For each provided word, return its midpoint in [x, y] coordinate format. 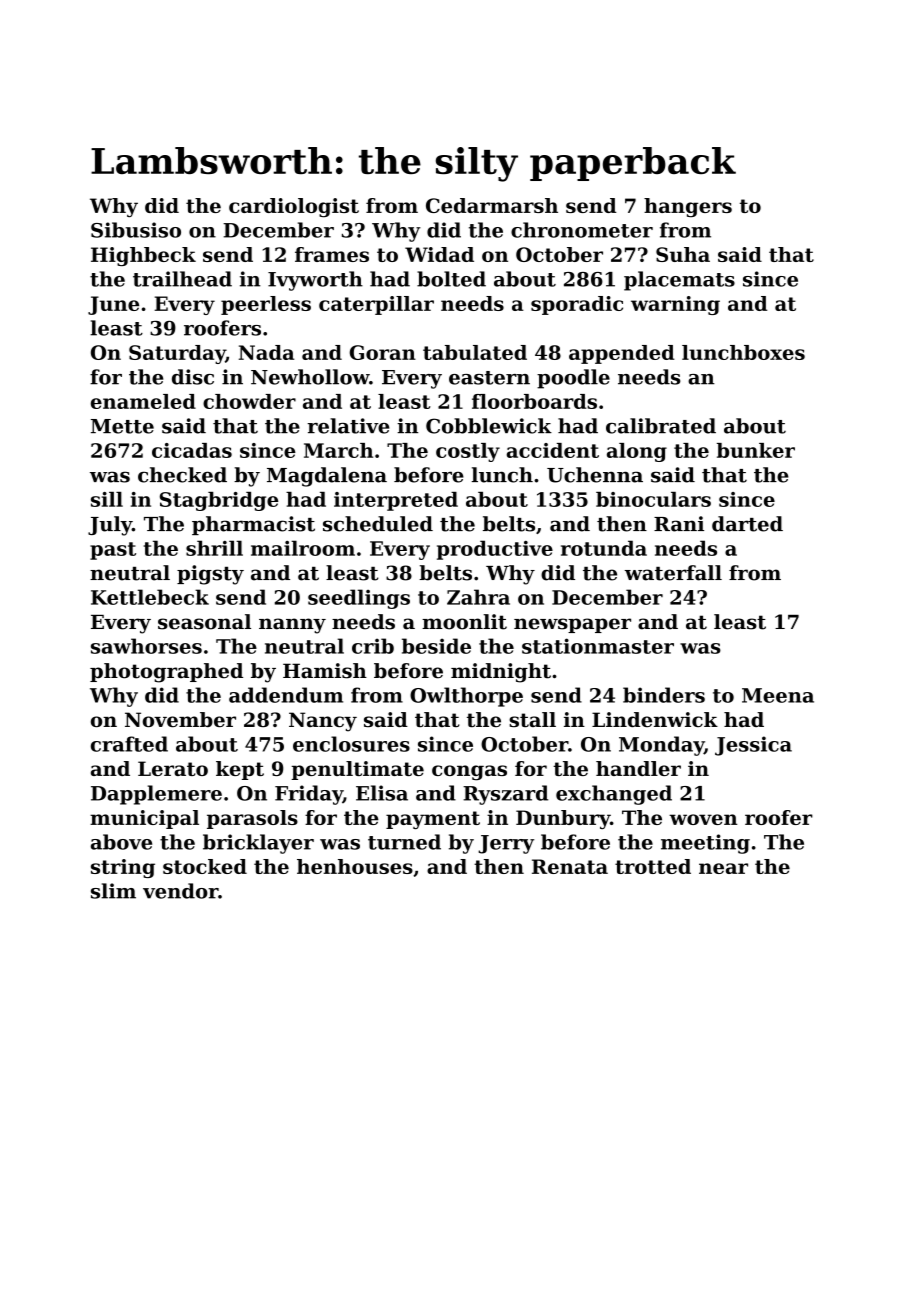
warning [675, 305]
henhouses [355, 866]
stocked [205, 866]
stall [532, 719]
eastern [489, 378]
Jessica [753, 746]
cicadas [192, 450]
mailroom [303, 548]
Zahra [478, 597]
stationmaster [598, 646]
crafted [129, 744]
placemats [679, 281]
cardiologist [294, 207]
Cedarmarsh [492, 205]
